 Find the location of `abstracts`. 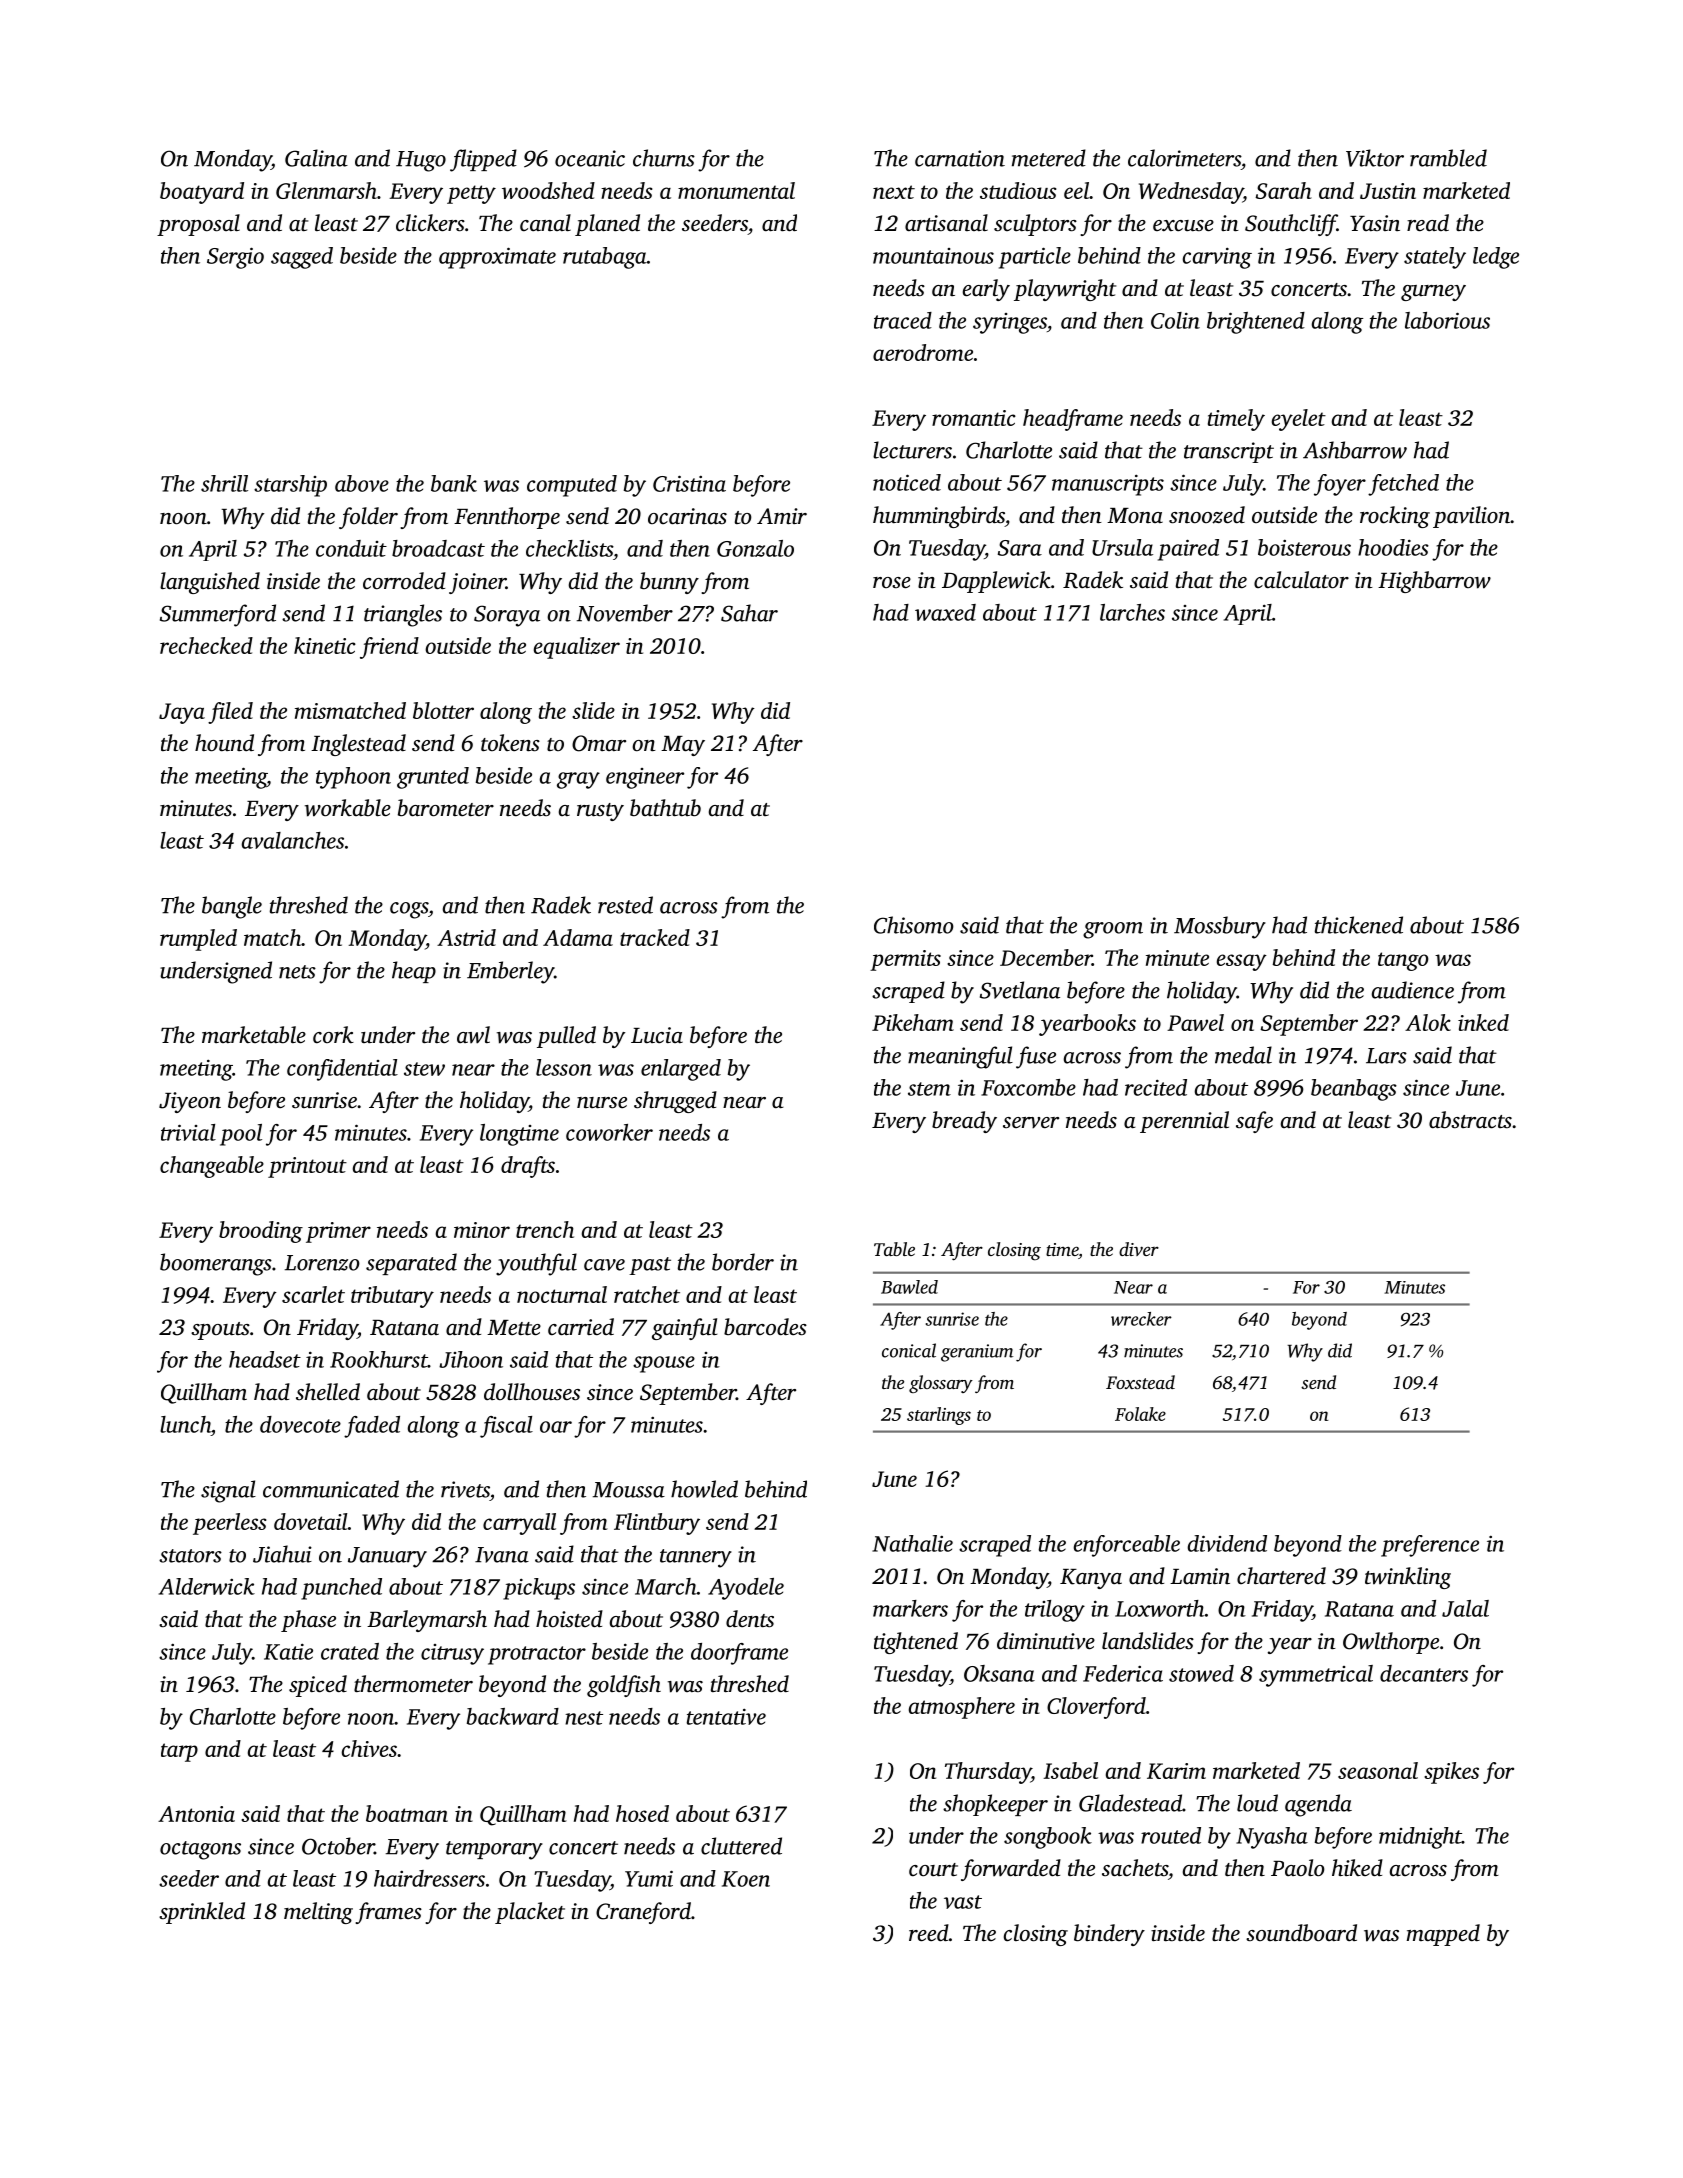

abstracts is located at coordinates (1470, 1120).
